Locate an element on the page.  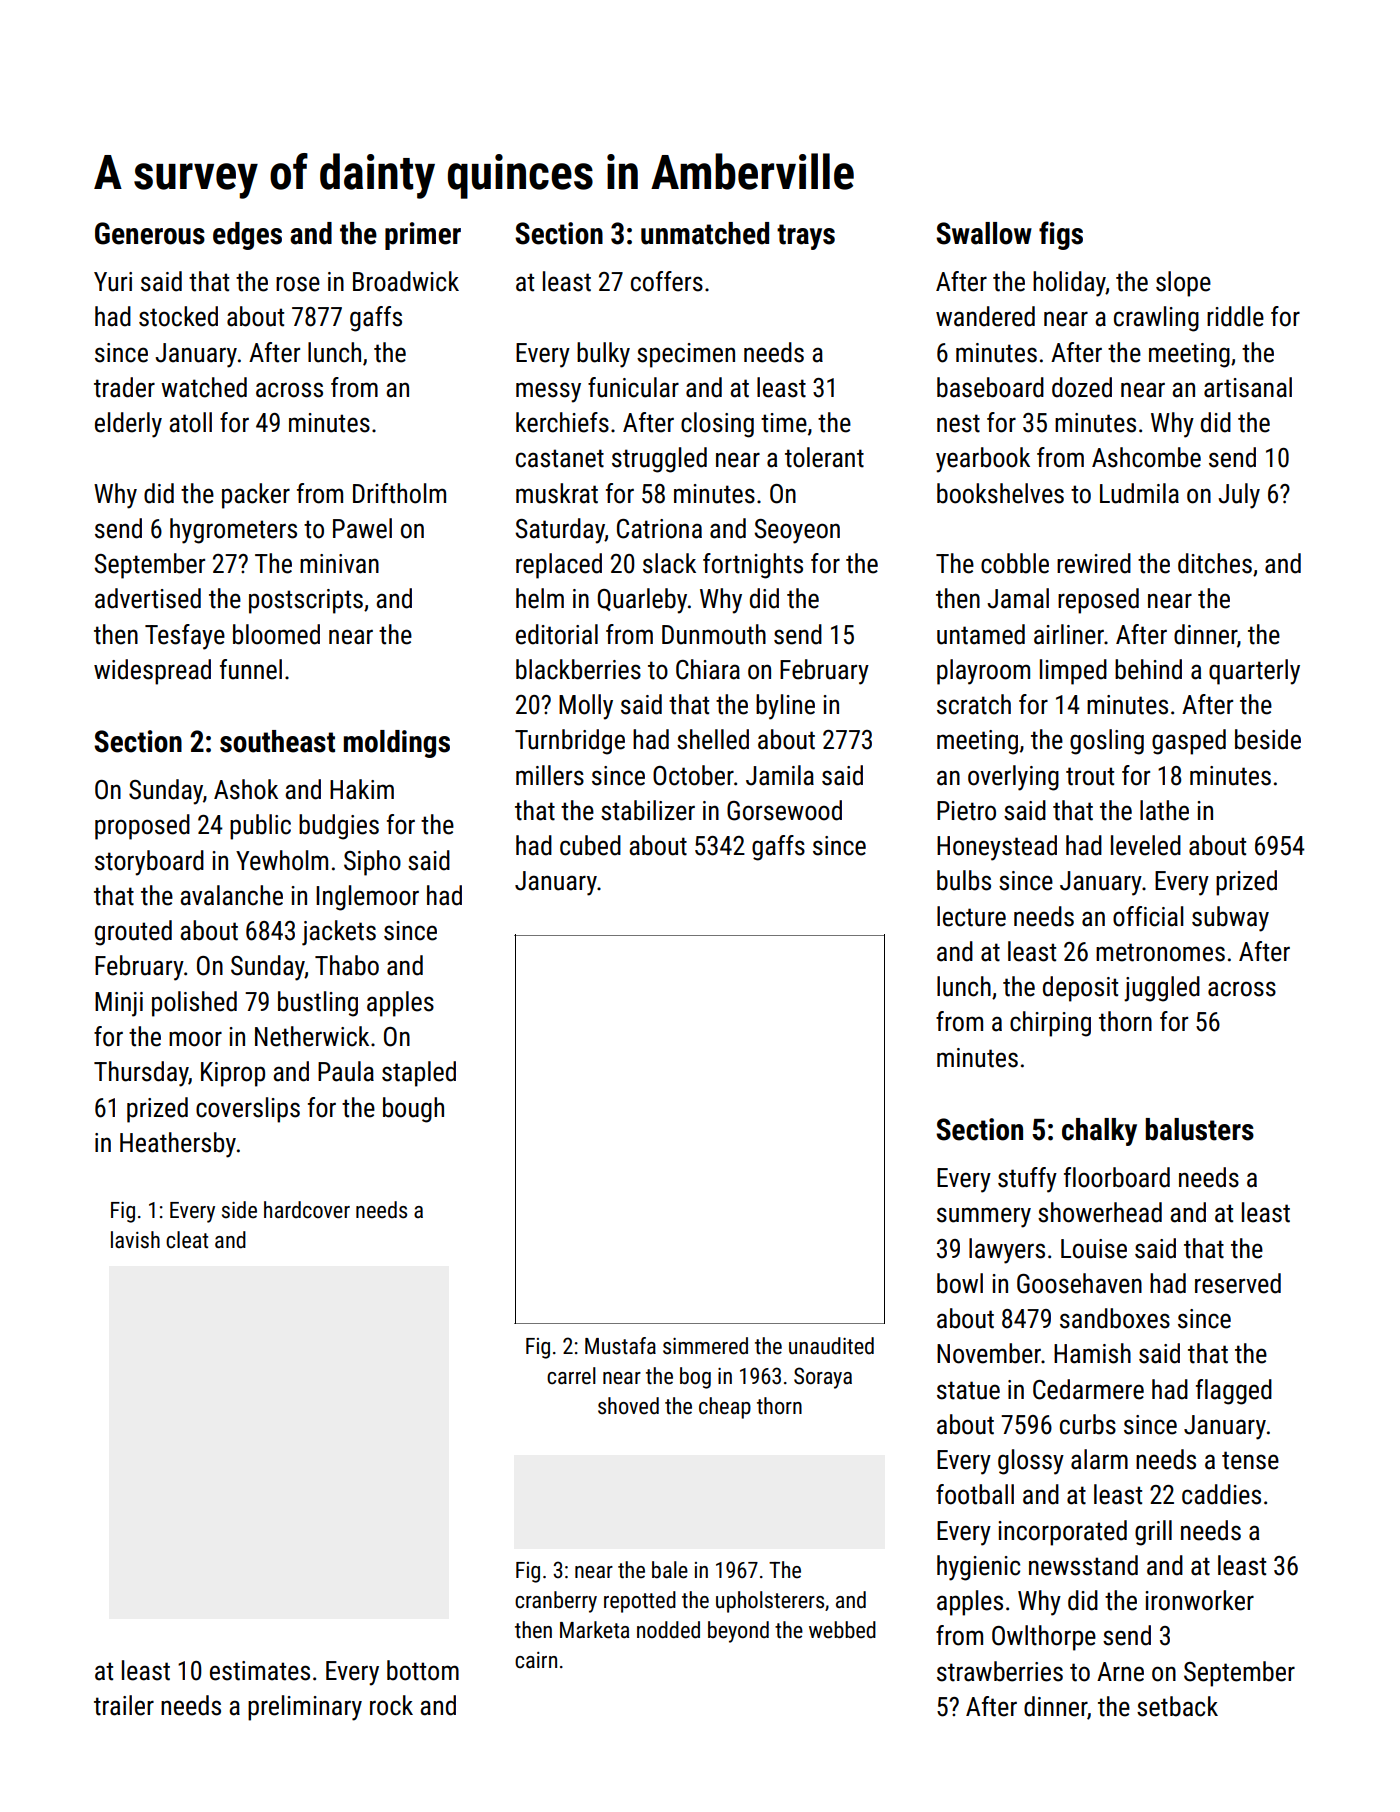
yearbook is located at coordinates (983, 460).
